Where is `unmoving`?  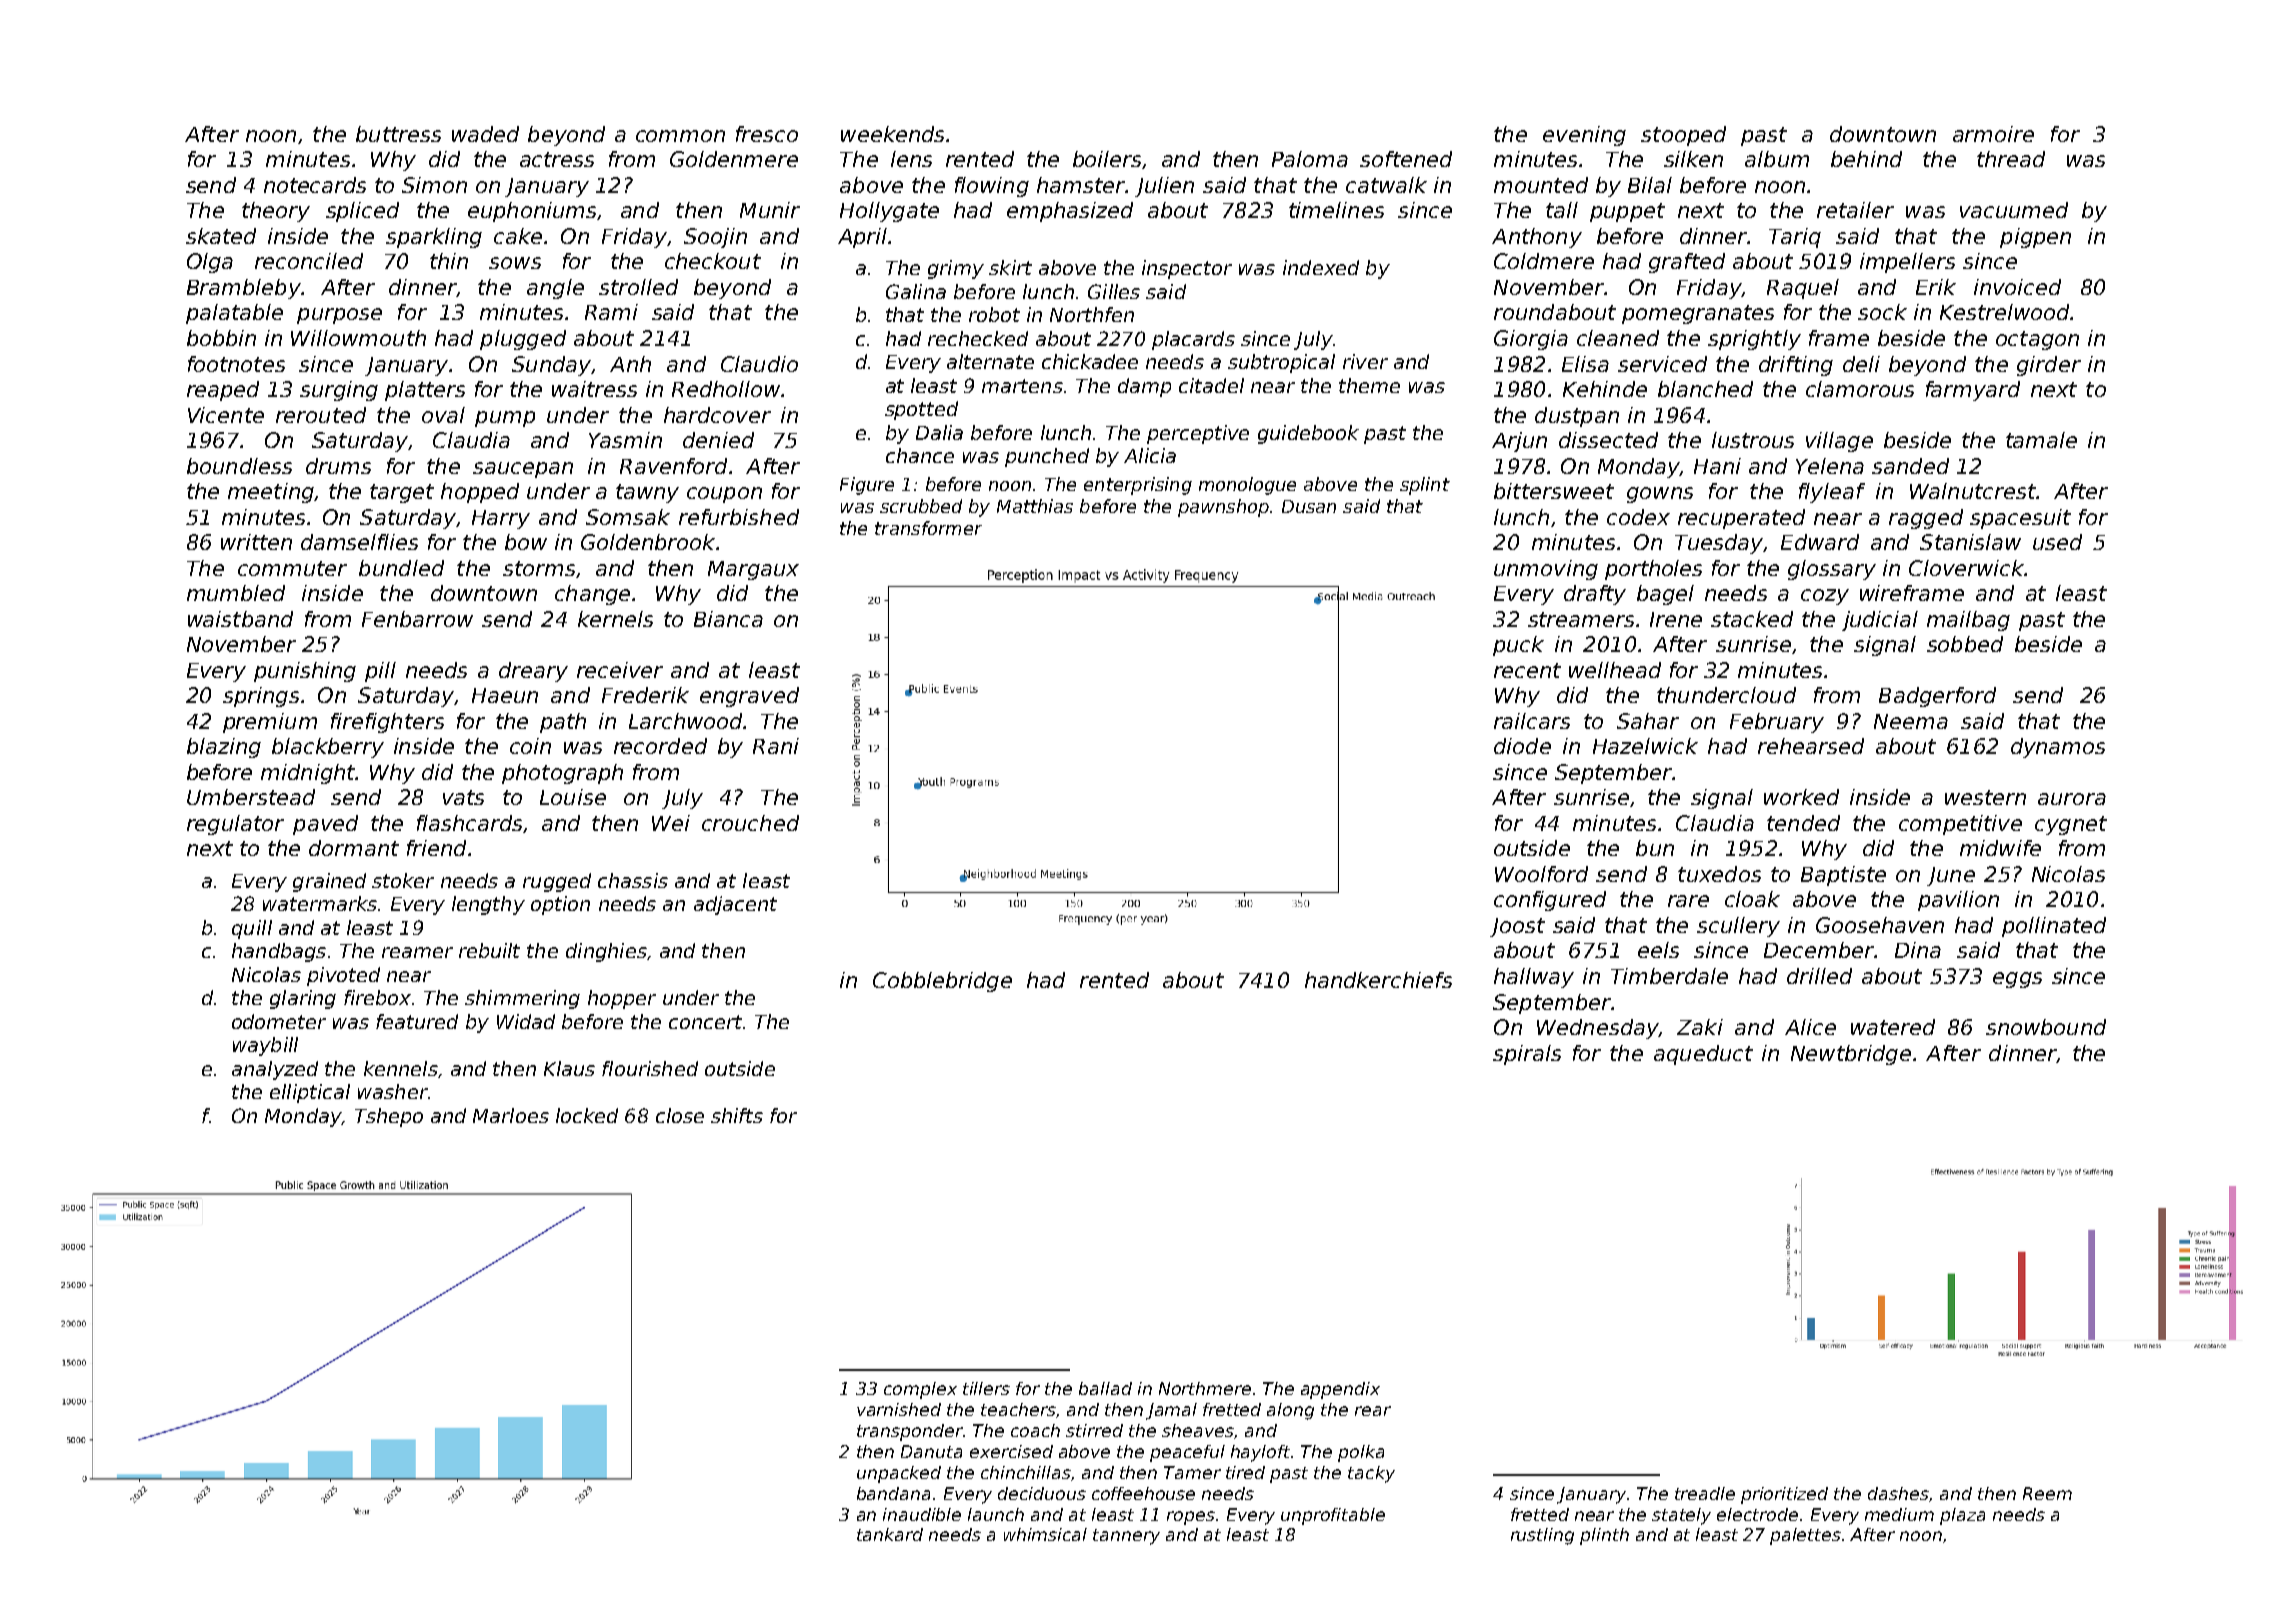
unmoving is located at coordinates (1546, 570).
